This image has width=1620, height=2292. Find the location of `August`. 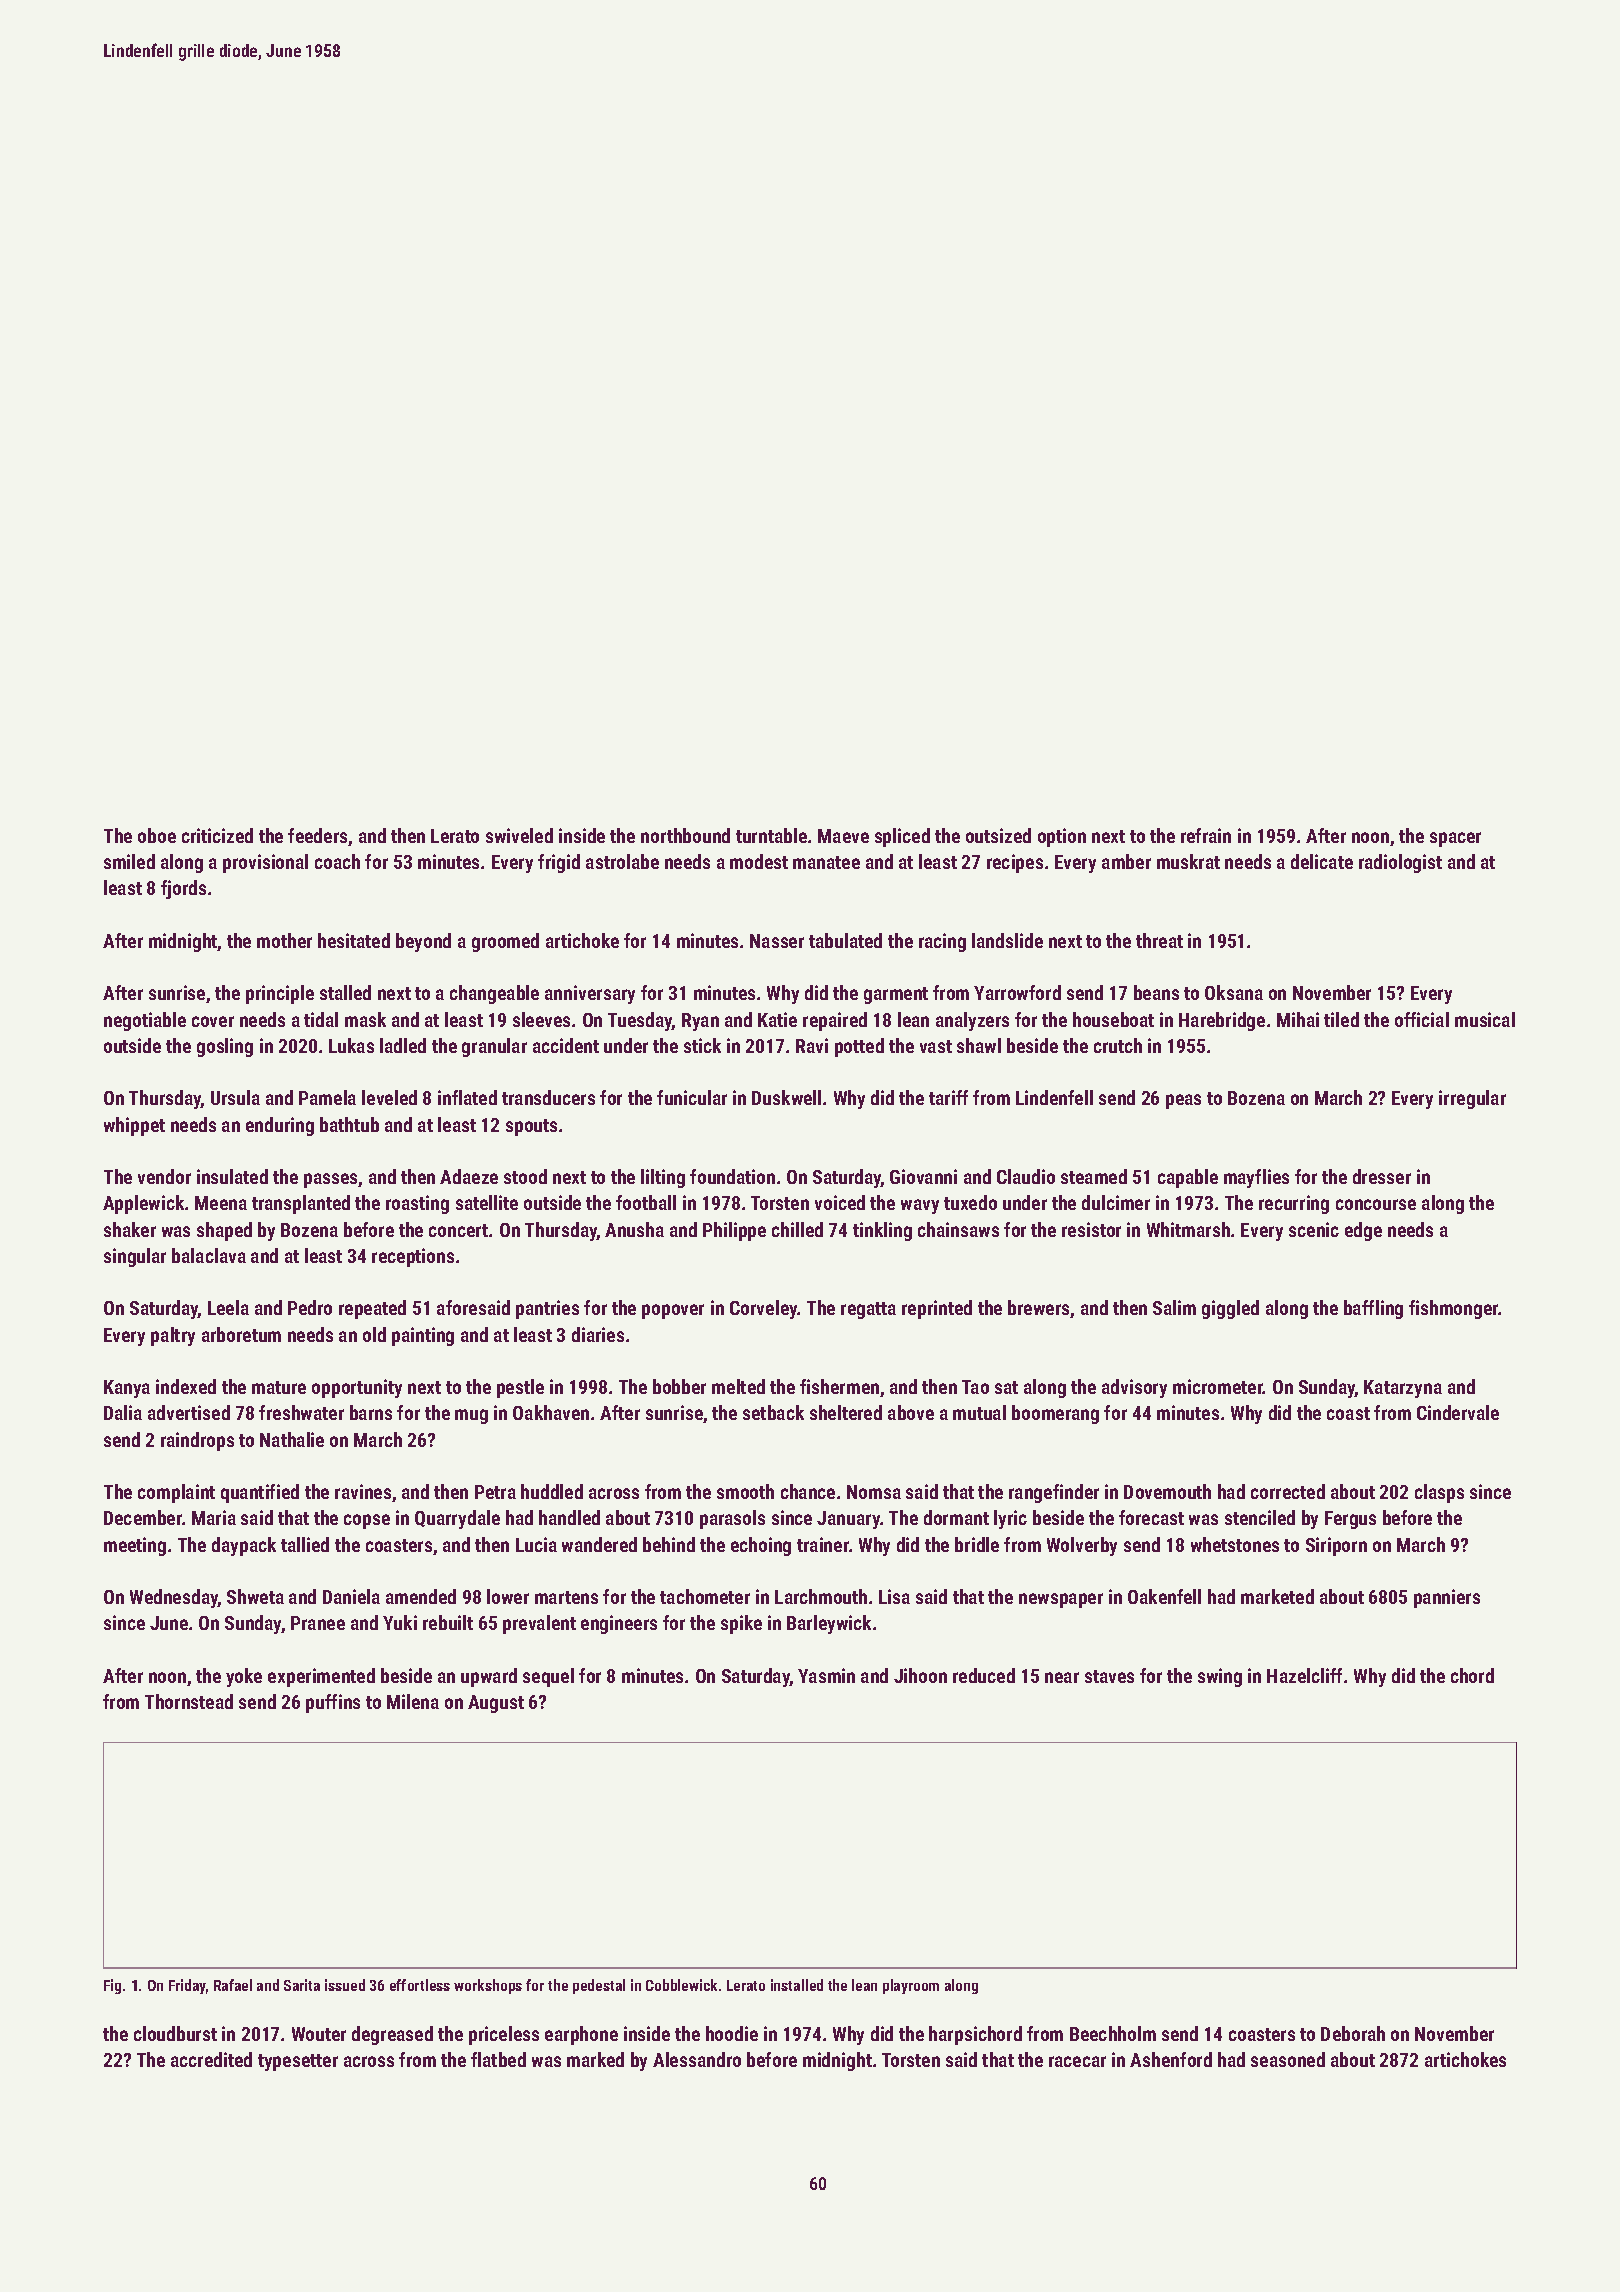

August is located at coordinates (496, 1704).
